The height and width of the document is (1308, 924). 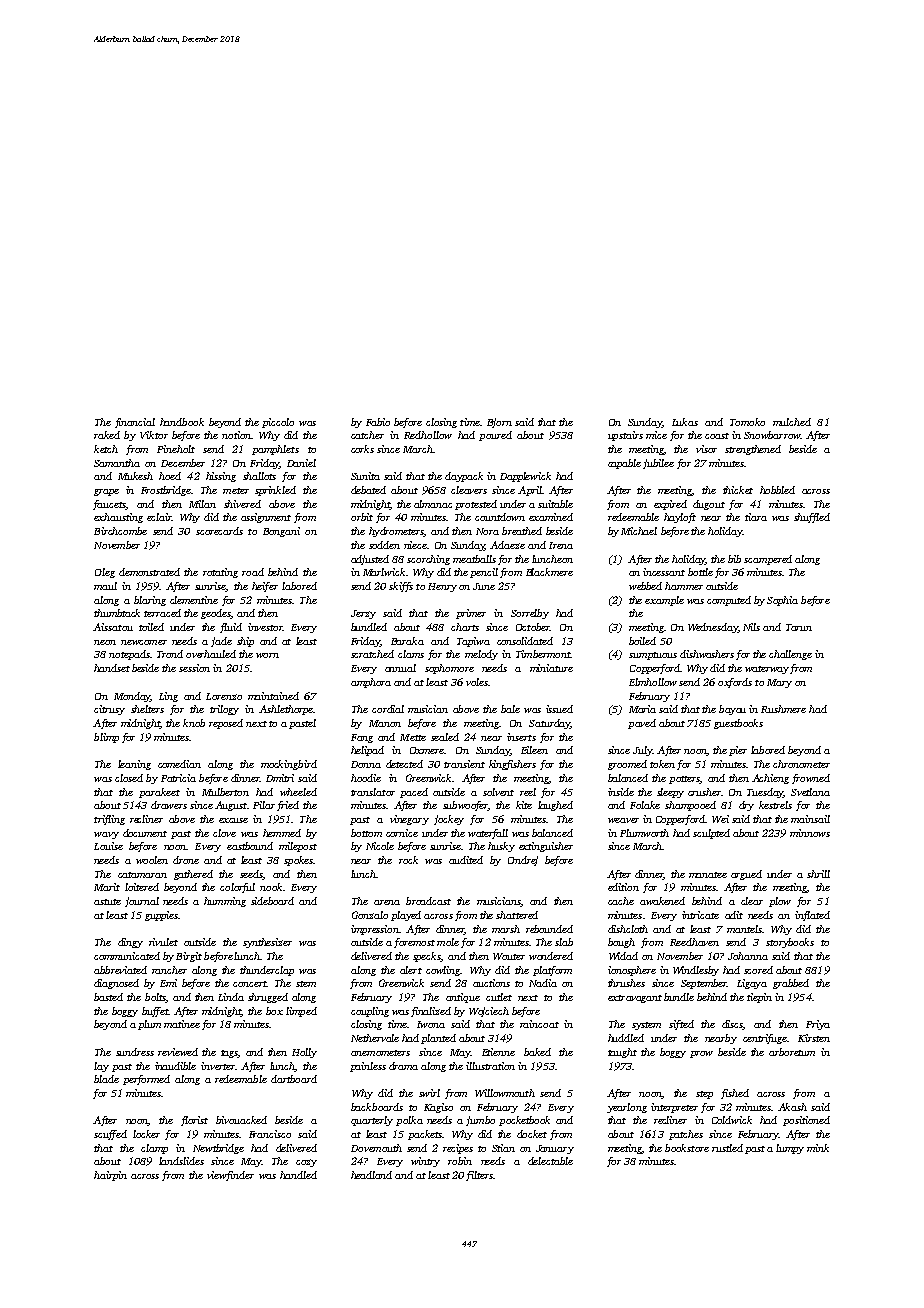 What do you see at coordinates (767, 670) in the document?
I see `waterway` at bounding box center [767, 670].
